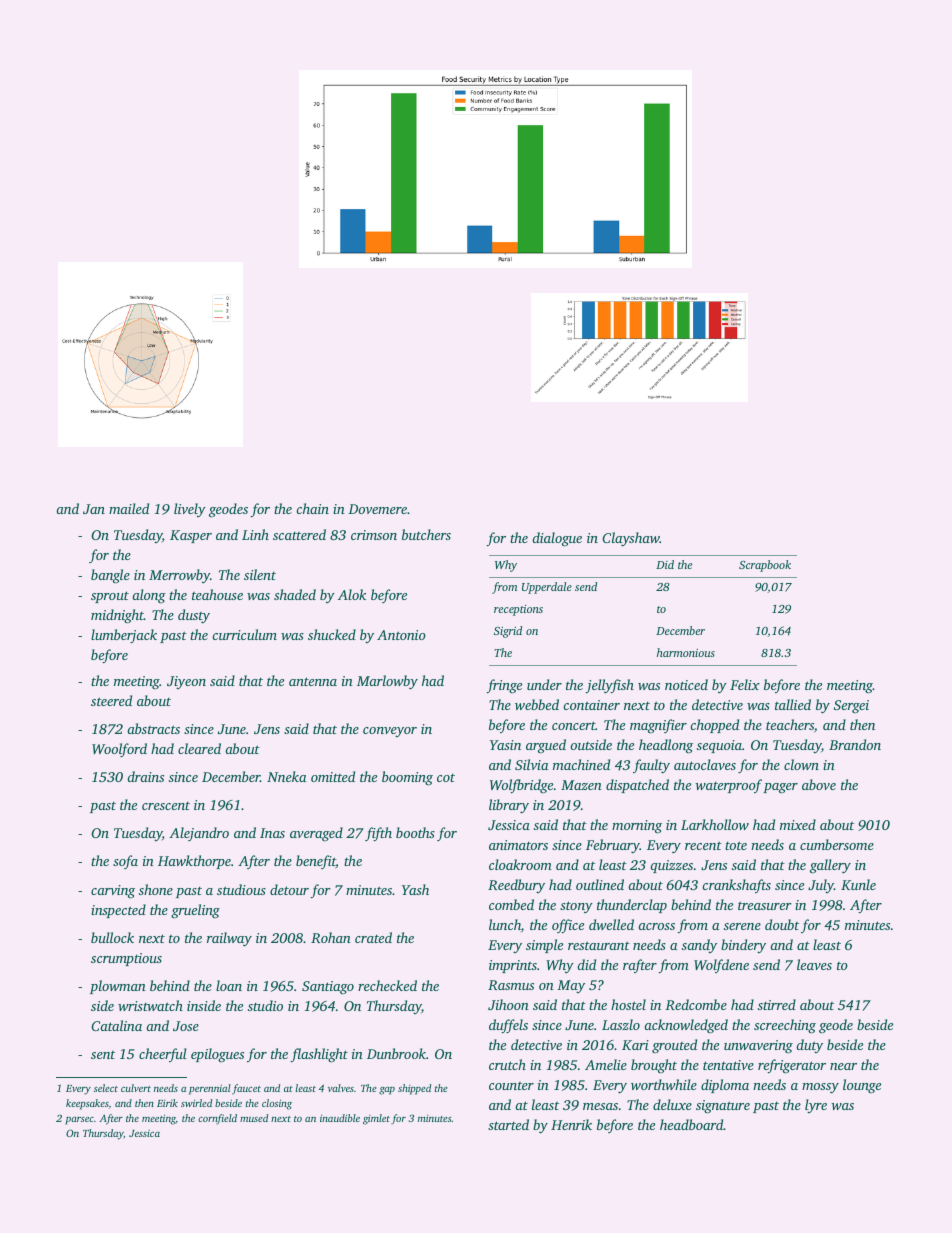  What do you see at coordinates (728, 1065) in the page?
I see `tentative` at bounding box center [728, 1065].
